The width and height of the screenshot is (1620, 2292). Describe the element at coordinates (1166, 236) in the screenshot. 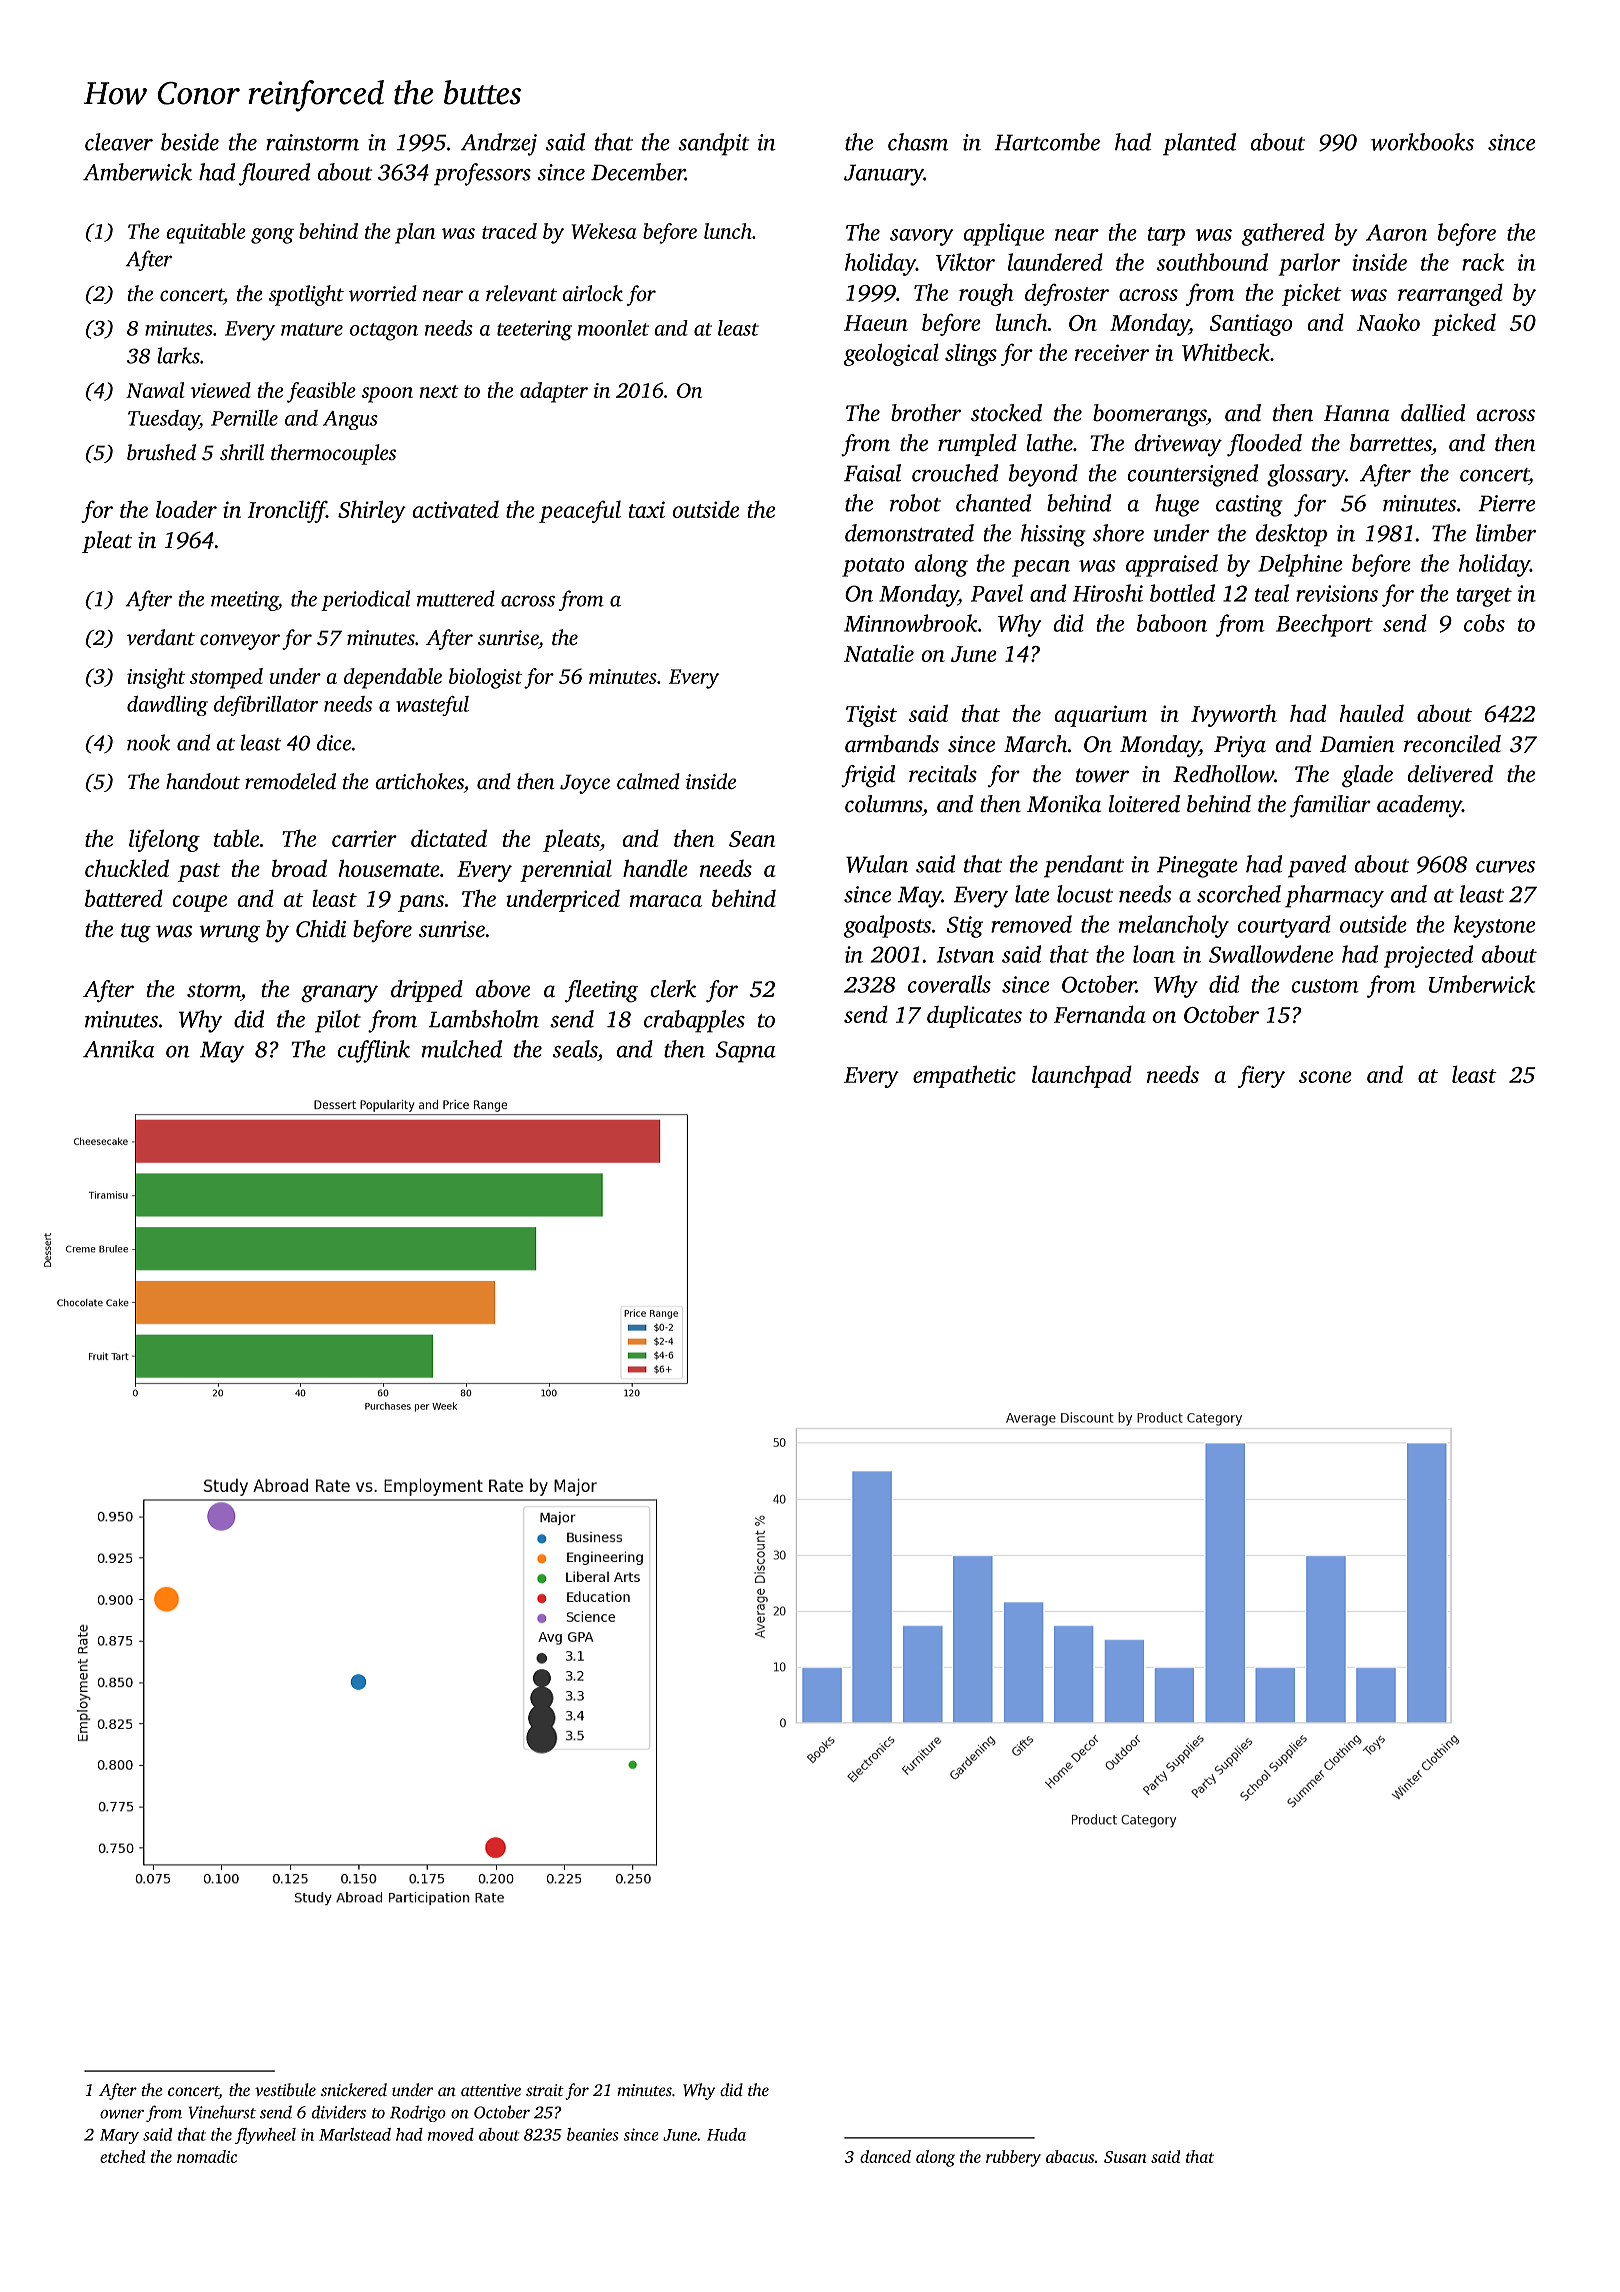

I see `tarp` at that location.
